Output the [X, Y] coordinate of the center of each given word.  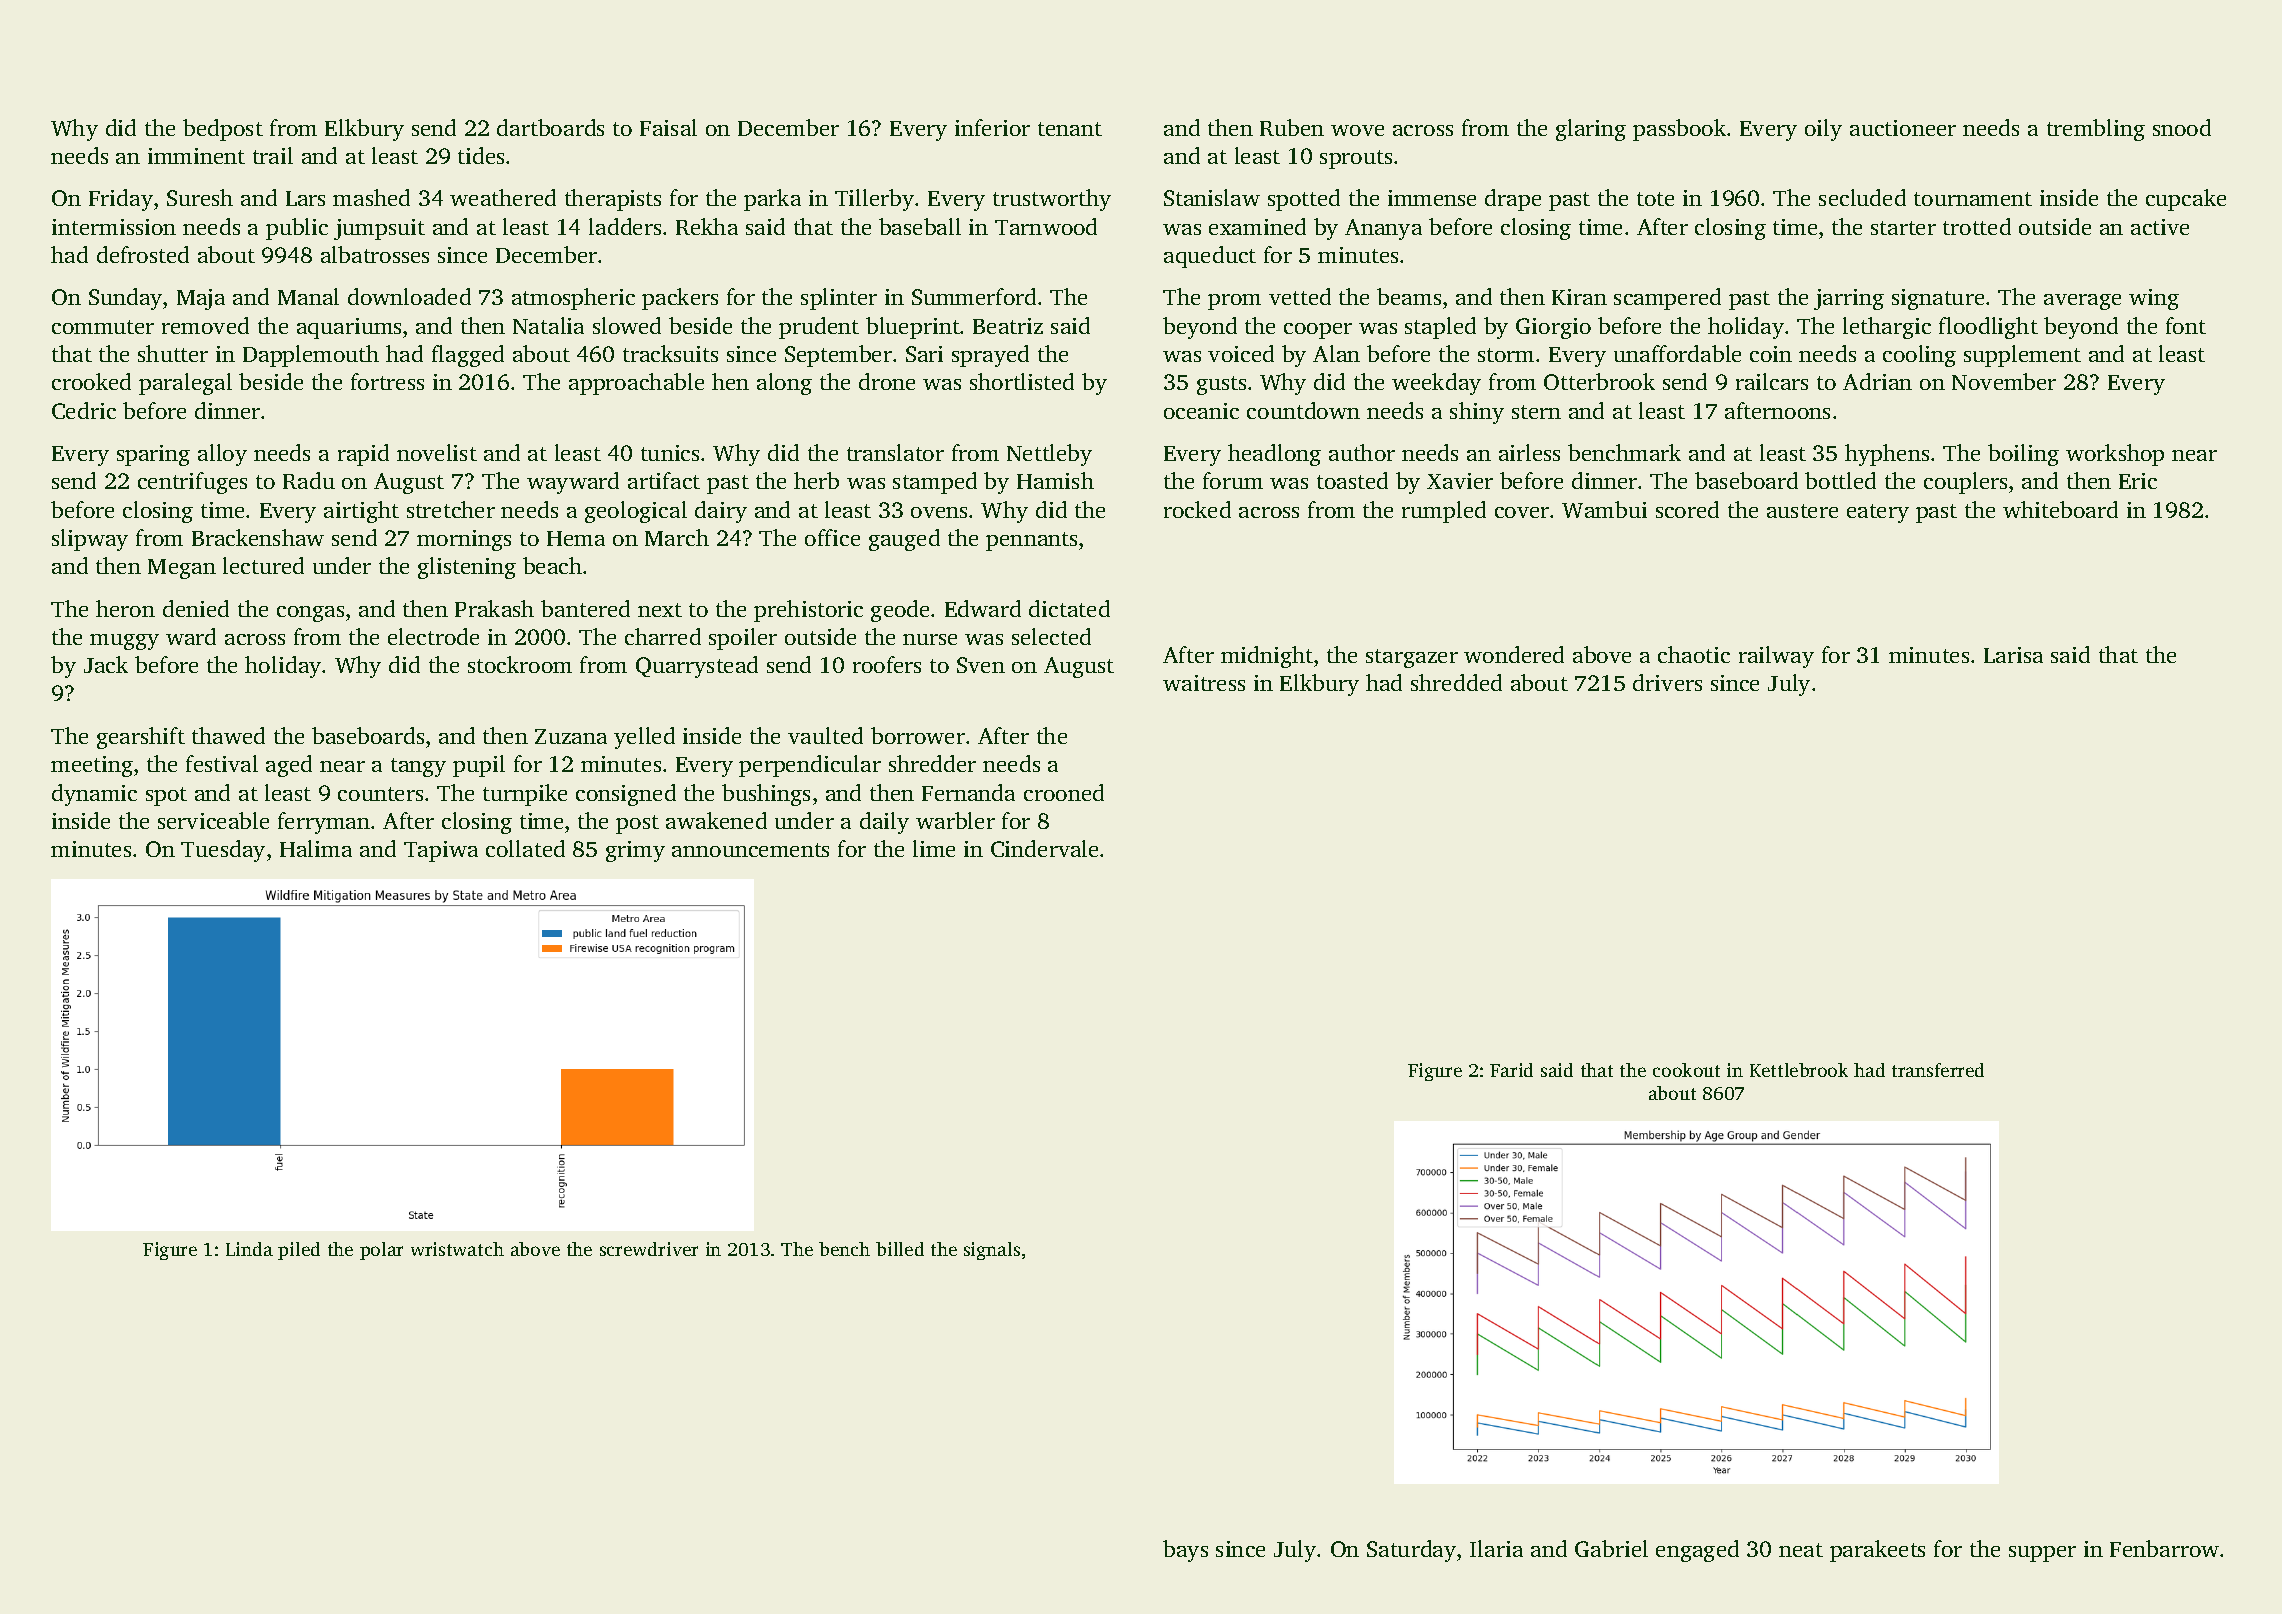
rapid [363, 455]
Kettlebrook [1799, 1070]
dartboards [550, 127]
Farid [1511, 1070]
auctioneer [1903, 128]
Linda [249, 1249]
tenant [1070, 129]
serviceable [213, 820]
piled [299, 1251]
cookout [1686, 1070]
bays [1185, 1551]
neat [1801, 1550]
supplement [2022, 356]
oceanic [1201, 411]
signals [992, 1251]
